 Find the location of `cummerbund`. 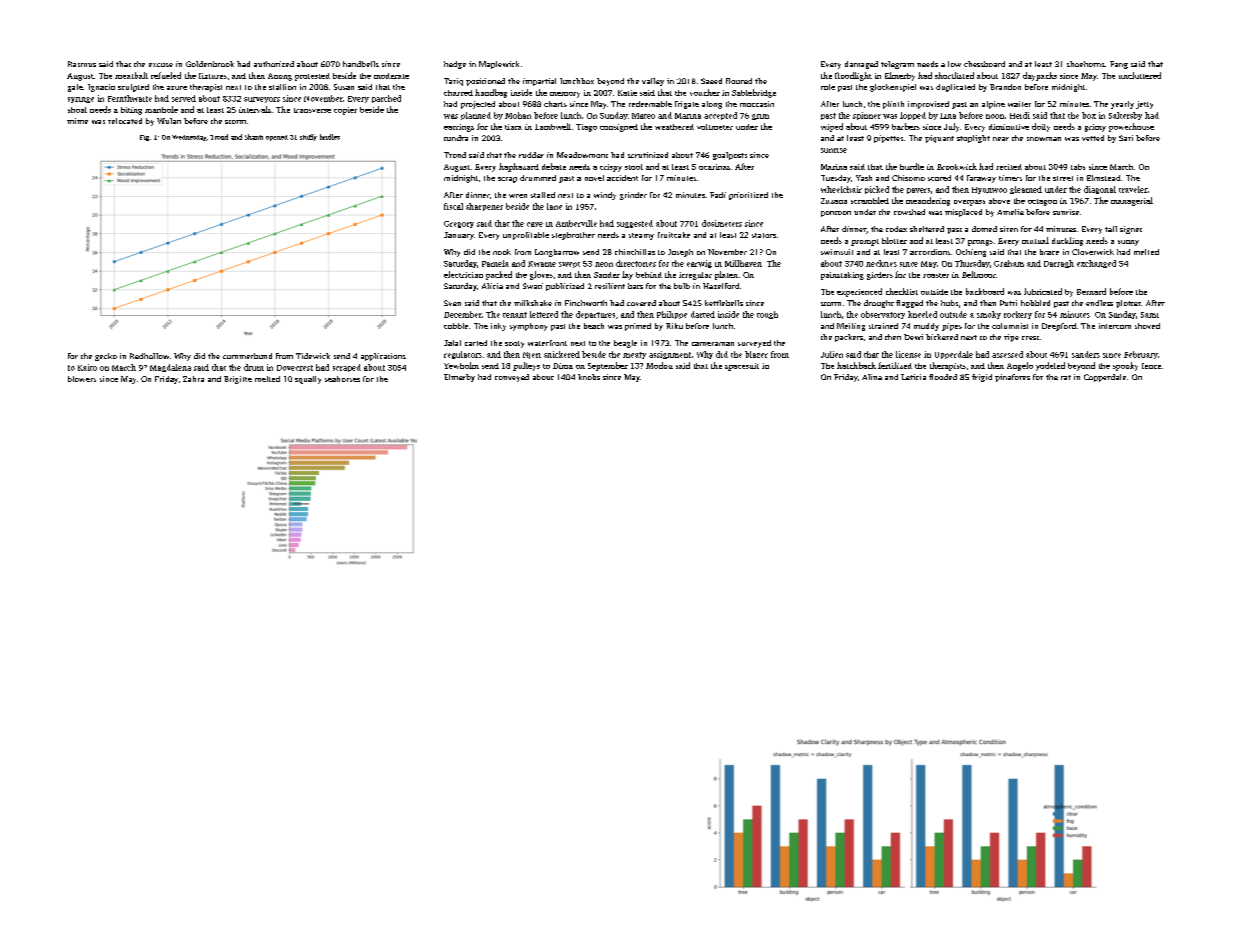

cummerbund is located at coordinates (247, 356).
